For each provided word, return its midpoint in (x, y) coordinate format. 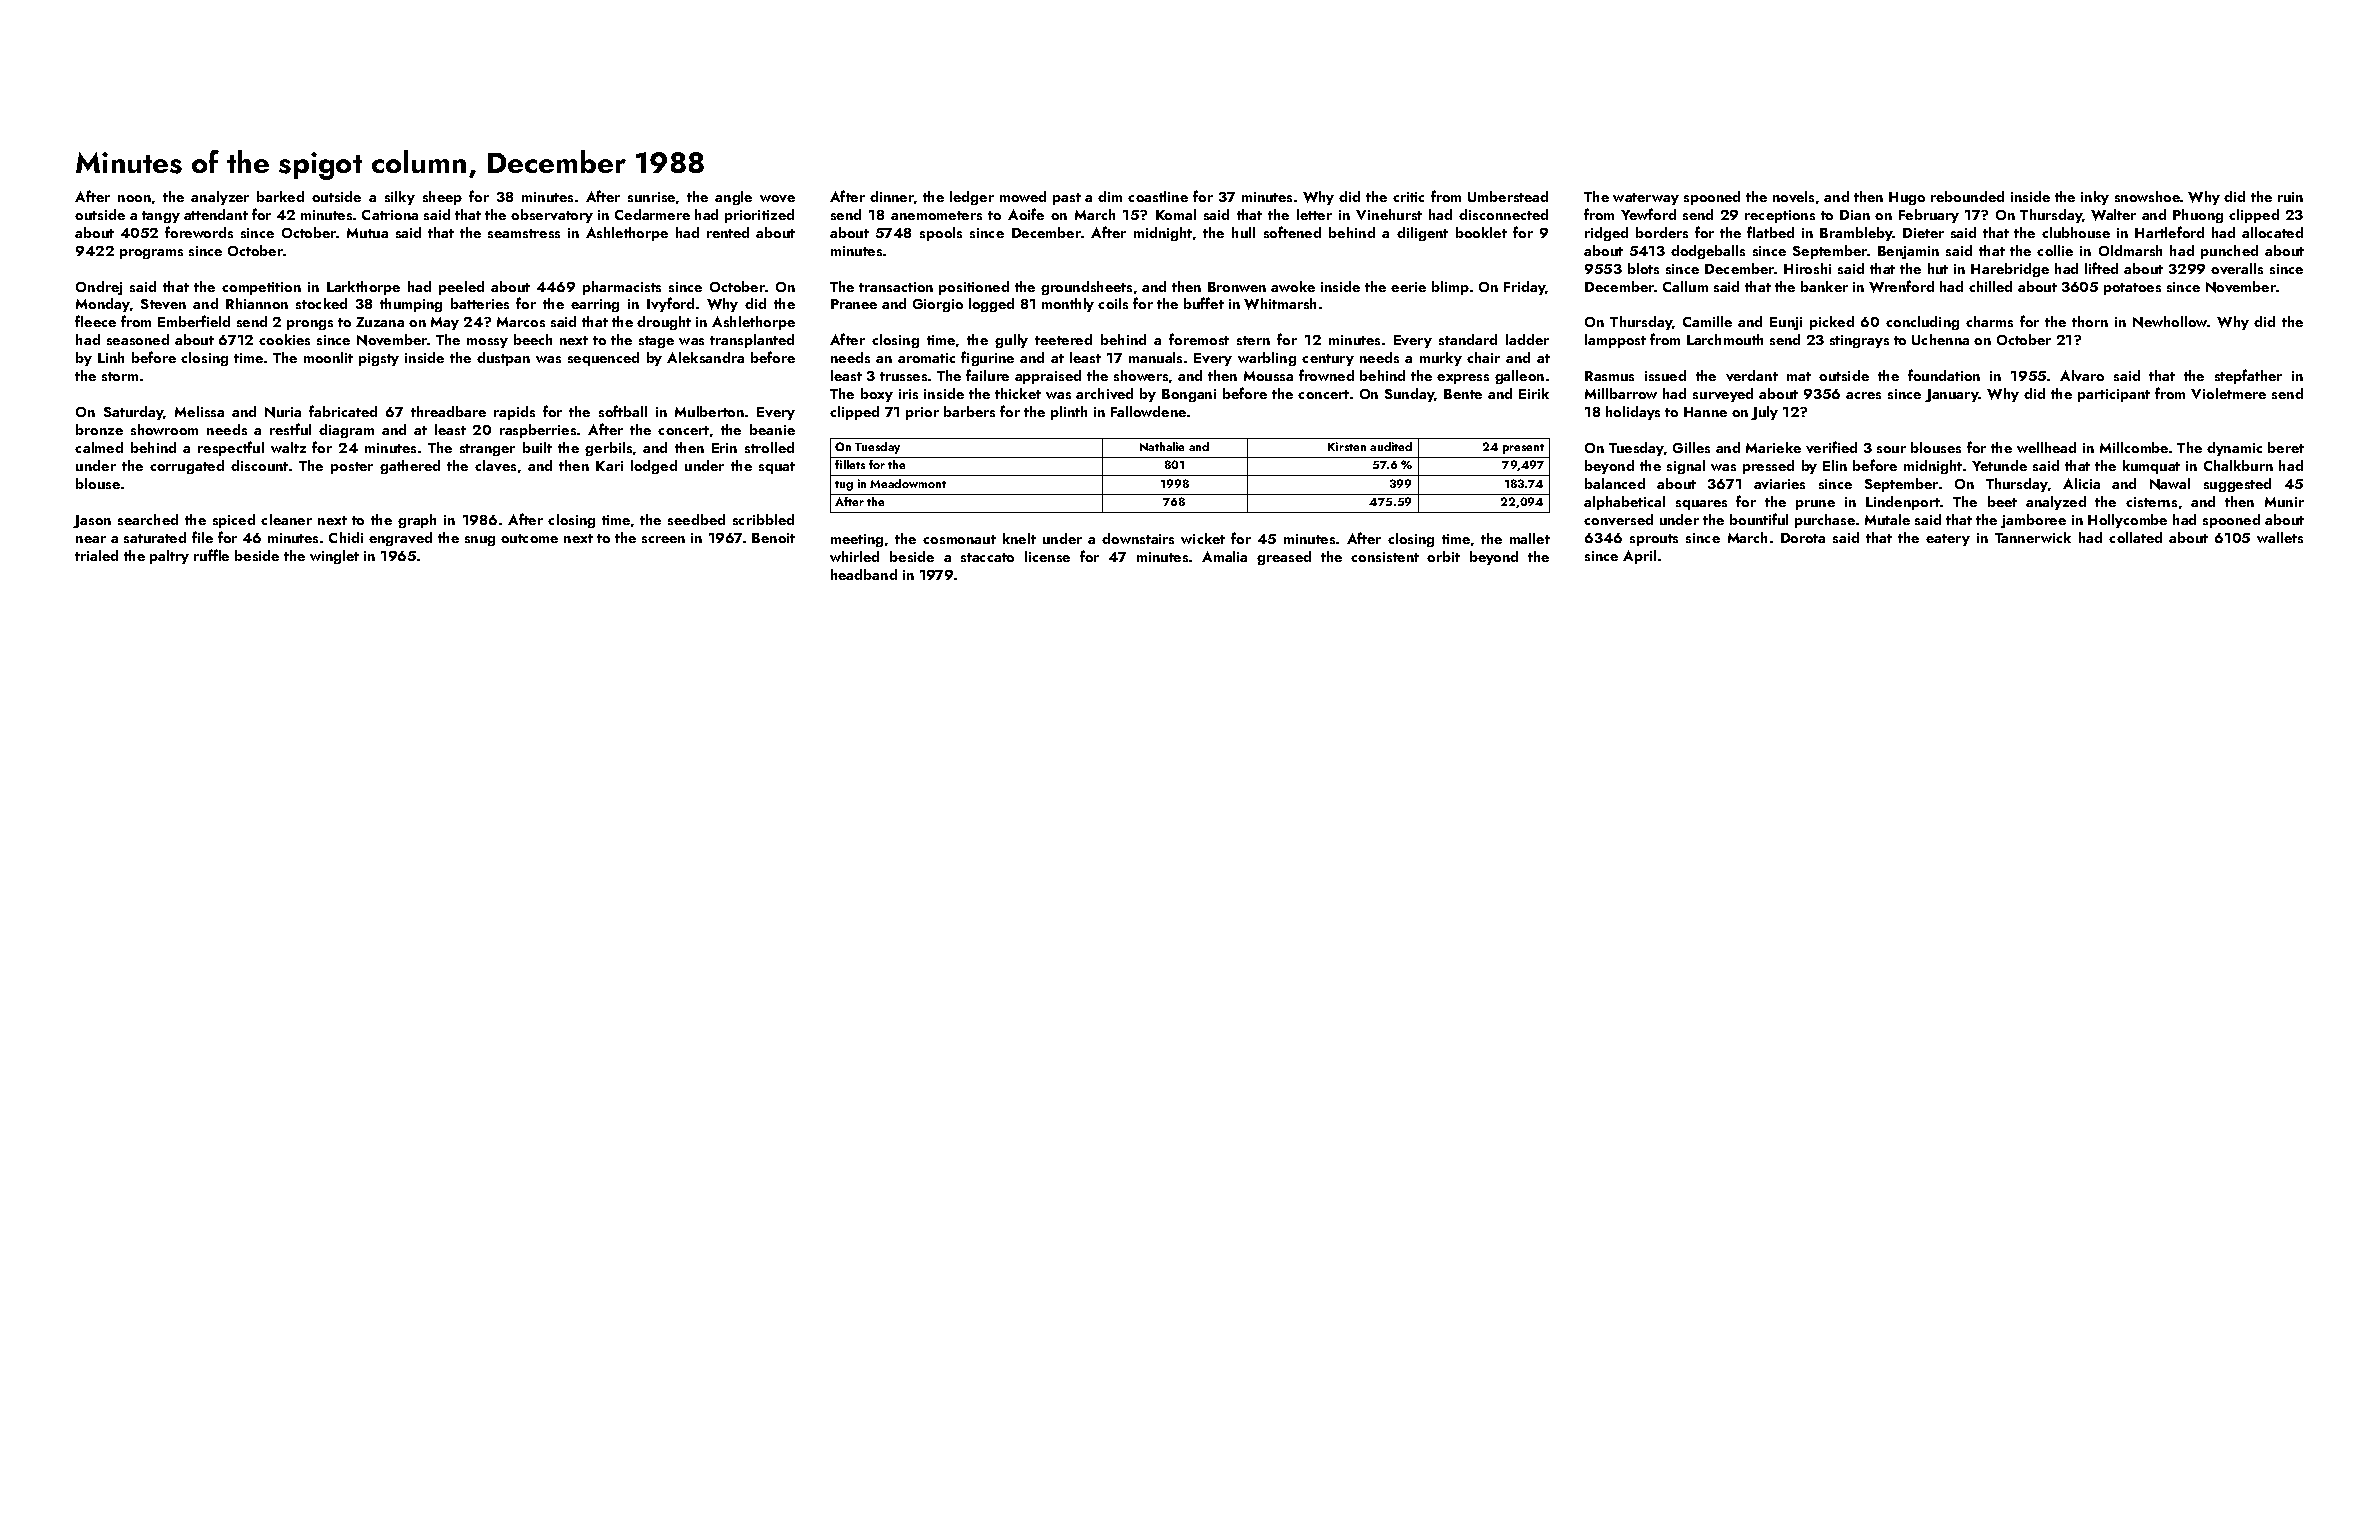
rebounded (1967, 196)
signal (1686, 467)
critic (1408, 197)
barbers (969, 411)
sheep (442, 198)
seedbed (696, 519)
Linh (111, 357)
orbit (1443, 556)
